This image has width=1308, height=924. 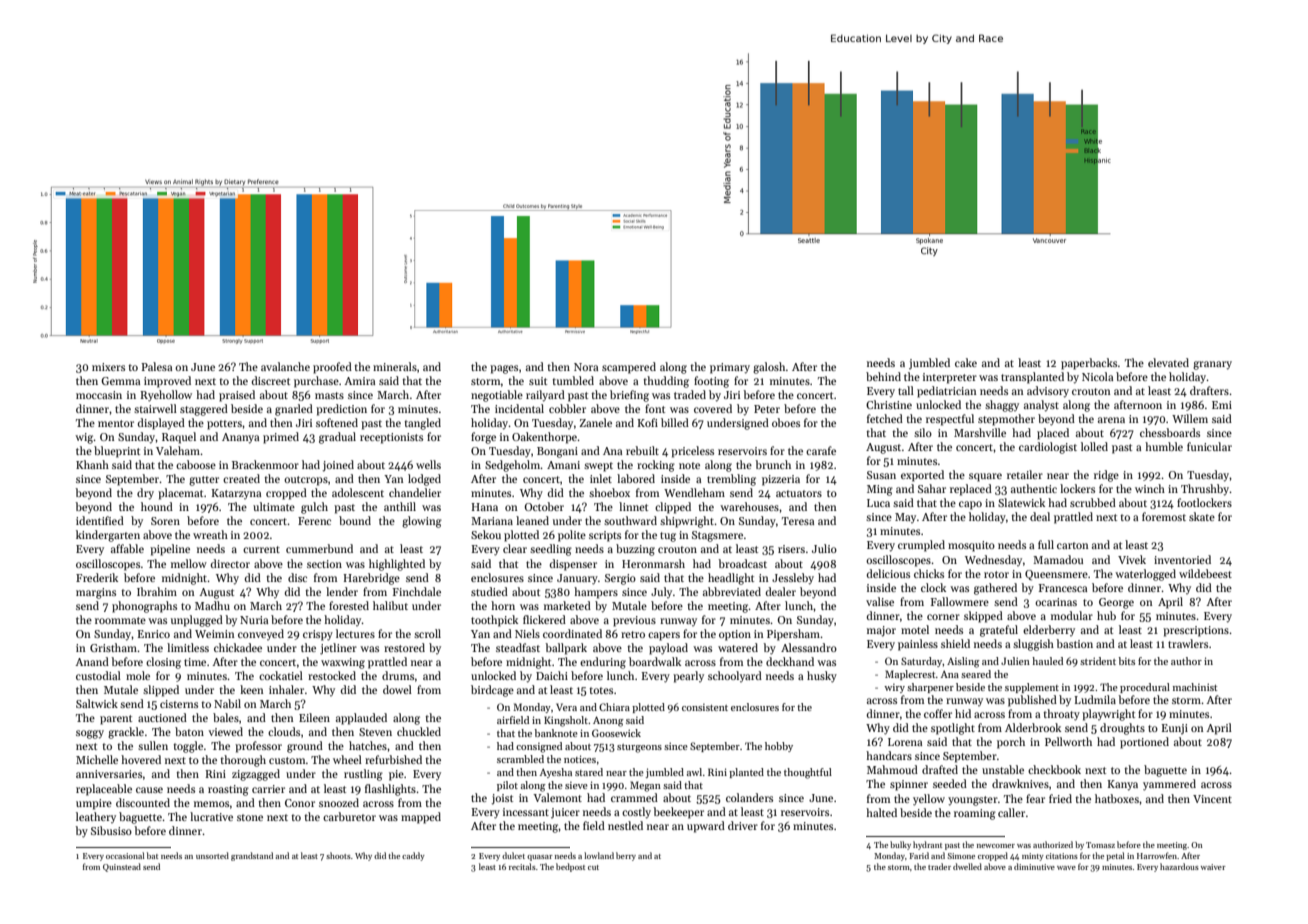 I want to click on Enrico, so click(x=154, y=634).
